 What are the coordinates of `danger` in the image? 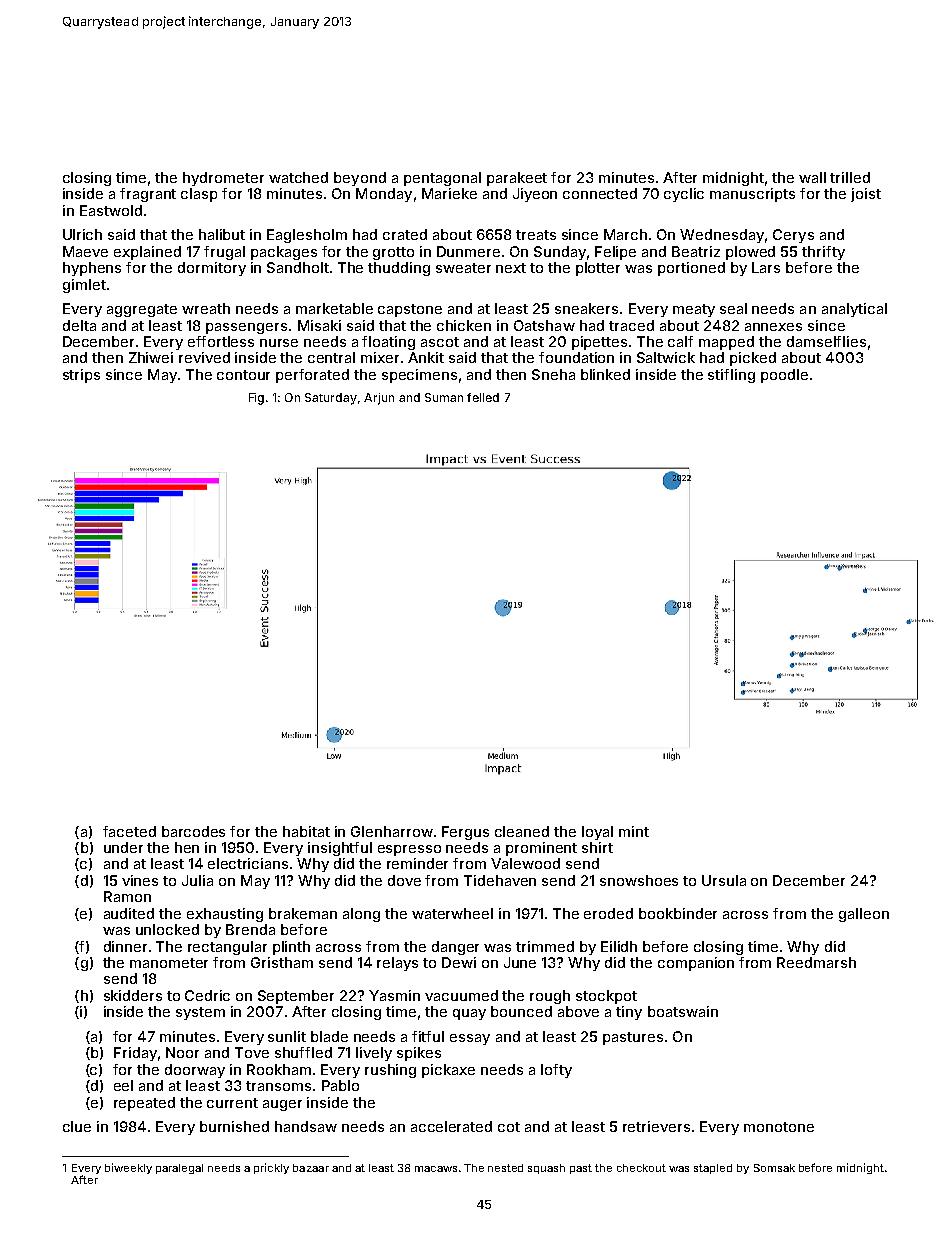 It's located at (455, 948).
